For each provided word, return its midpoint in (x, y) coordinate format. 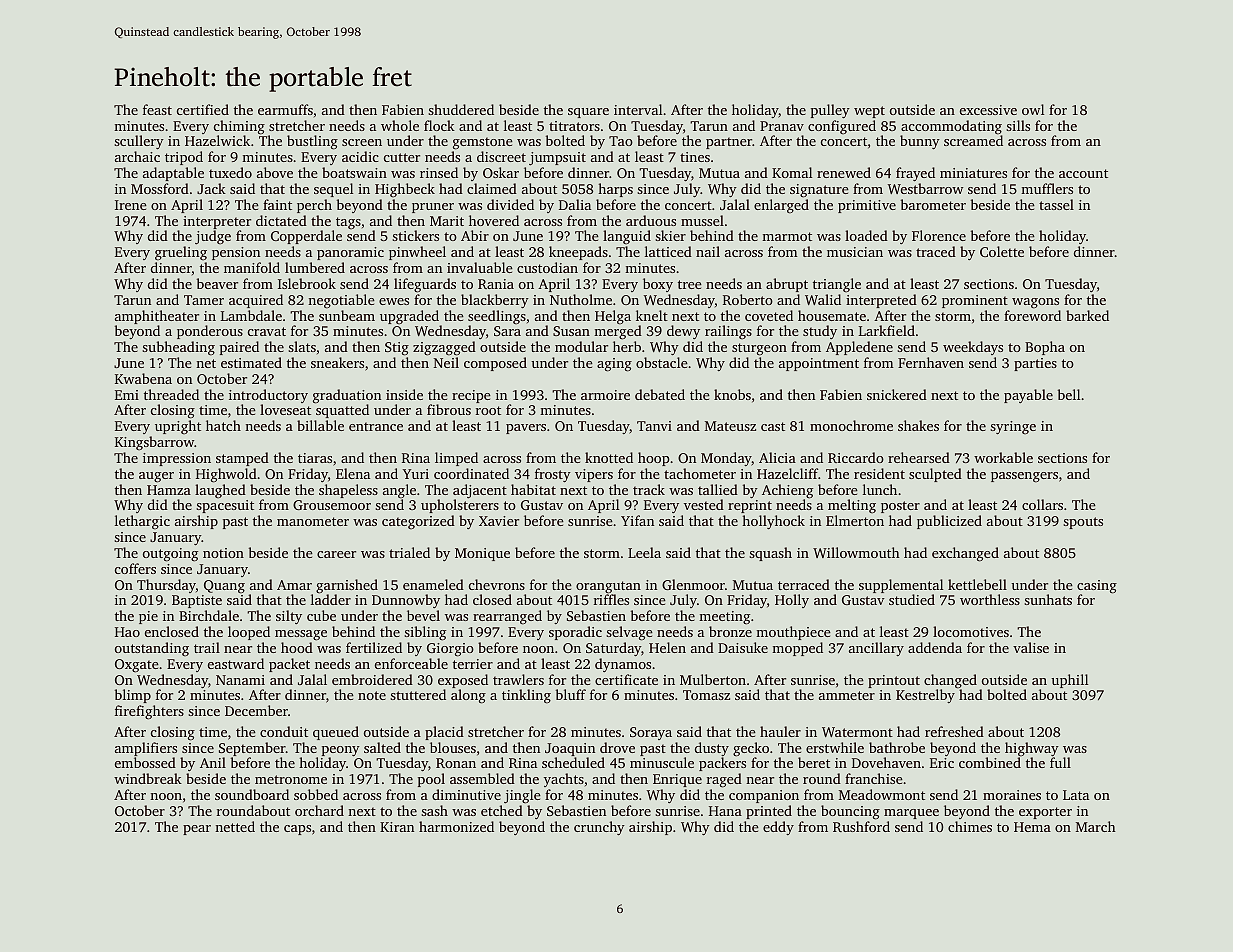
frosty (553, 475)
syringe (1013, 427)
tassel (1056, 204)
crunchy (599, 828)
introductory (268, 396)
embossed (145, 762)
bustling (312, 142)
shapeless (348, 491)
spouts (1083, 523)
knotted (609, 457)
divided (510, 204)
